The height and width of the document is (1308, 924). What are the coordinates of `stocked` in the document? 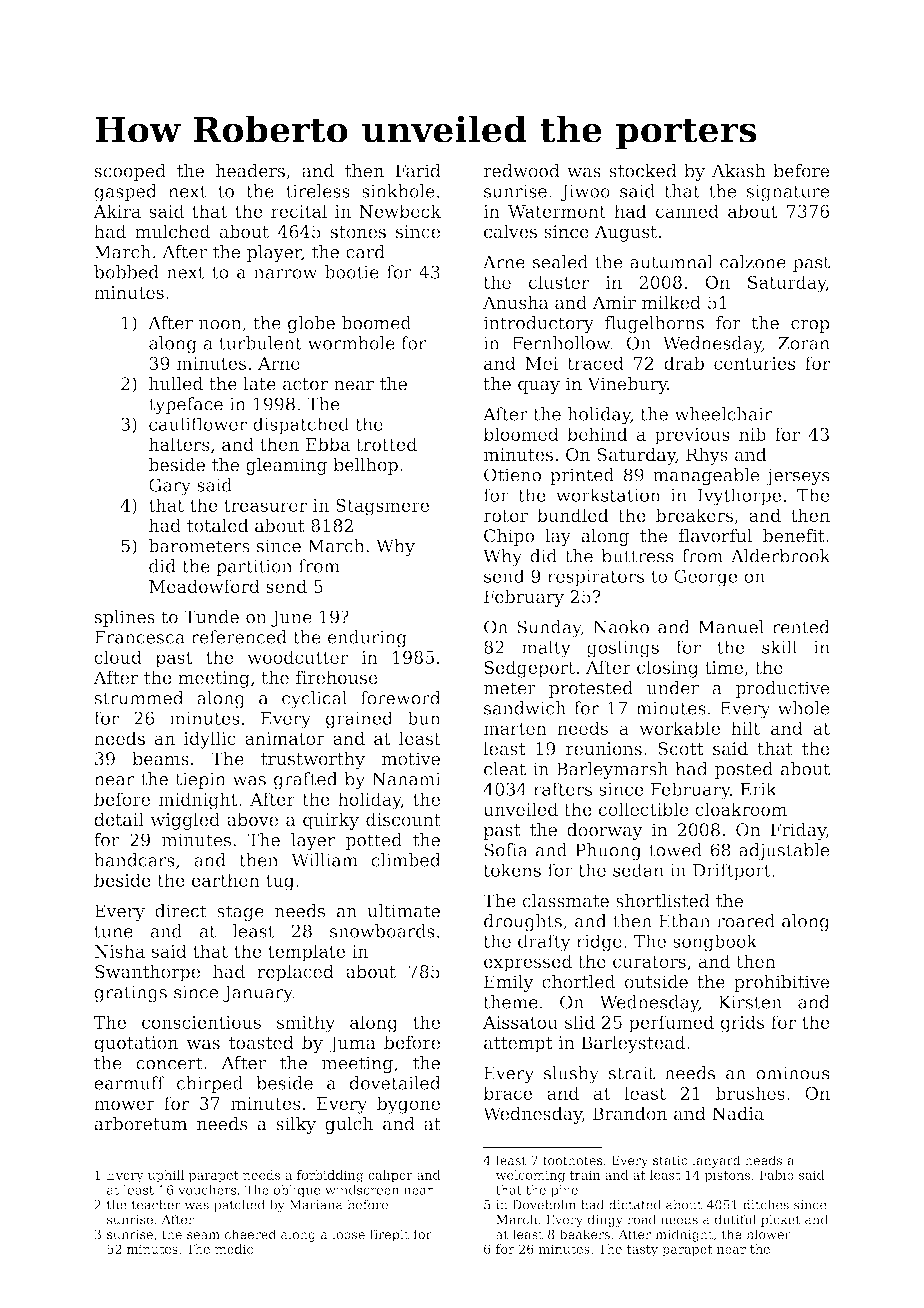 It's located at (643, 171).
